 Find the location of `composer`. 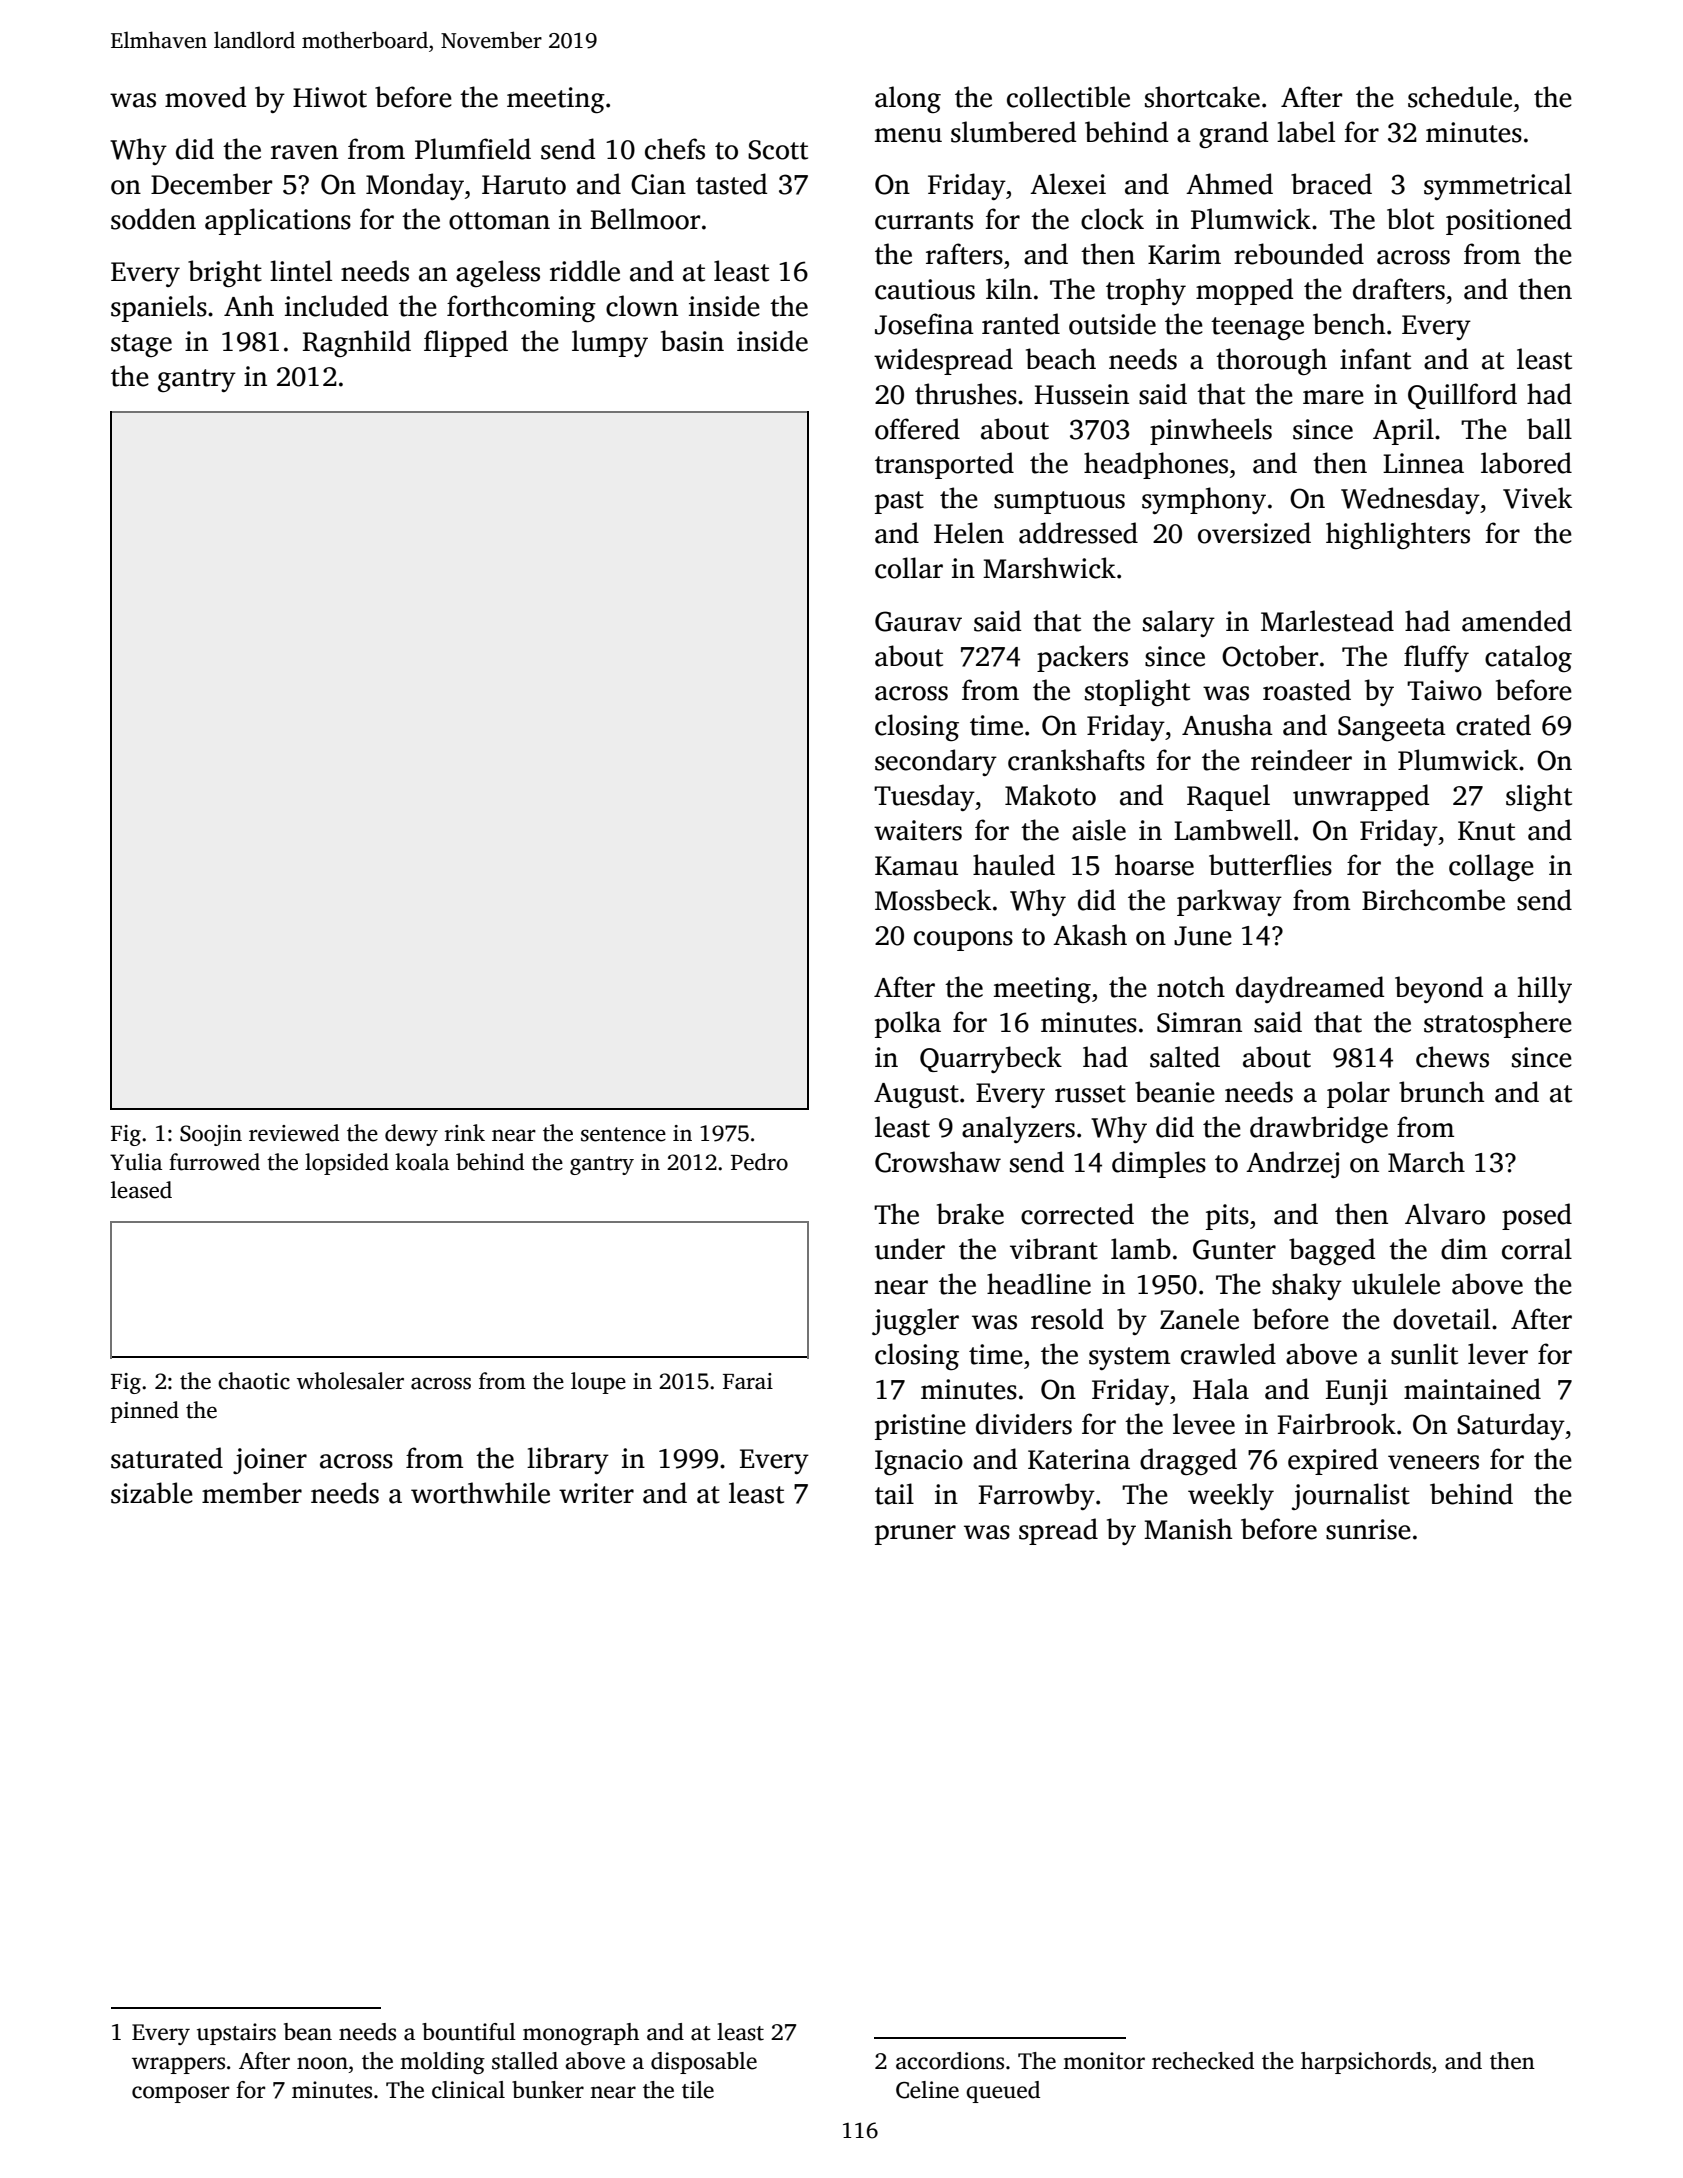

composer is located at coordinates (180, 2094).
